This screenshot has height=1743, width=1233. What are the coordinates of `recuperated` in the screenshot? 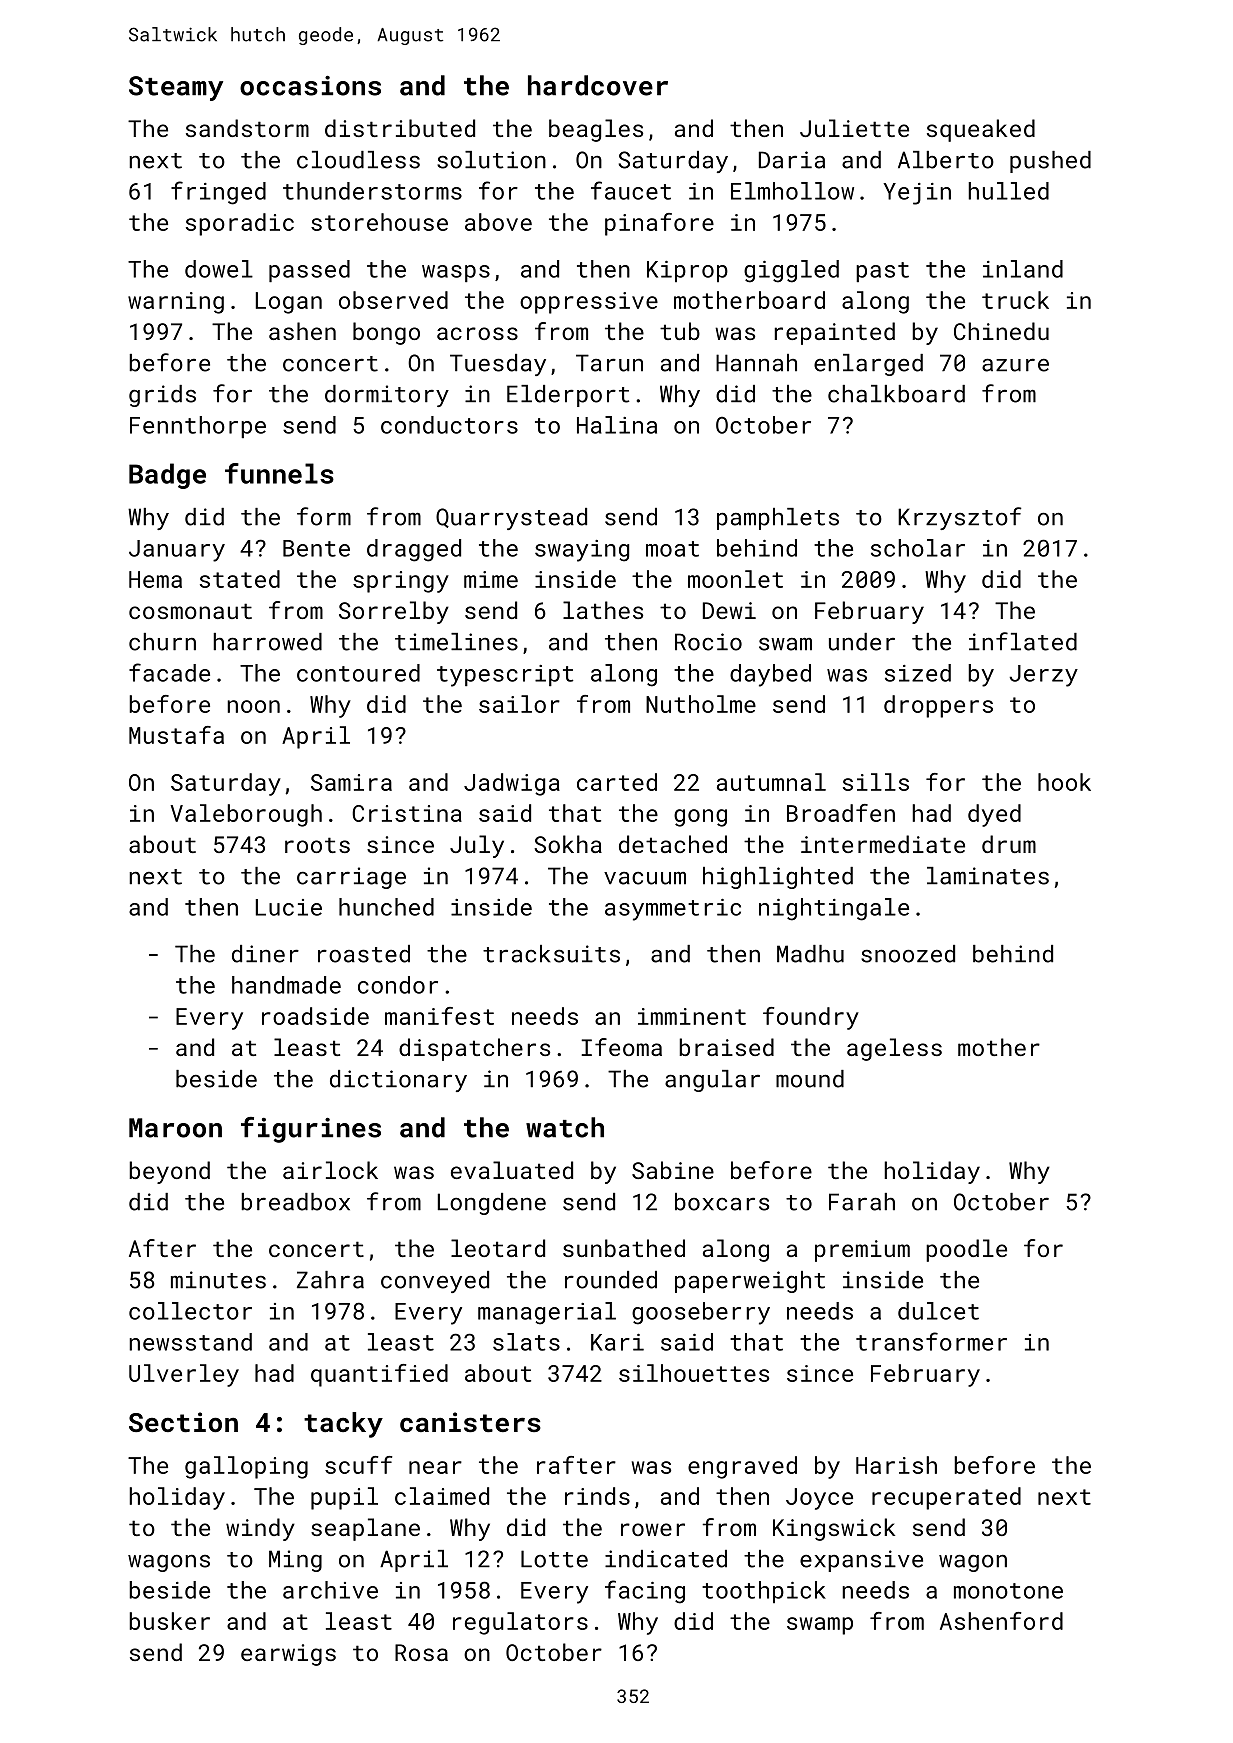 It's located at (946, 1498).
